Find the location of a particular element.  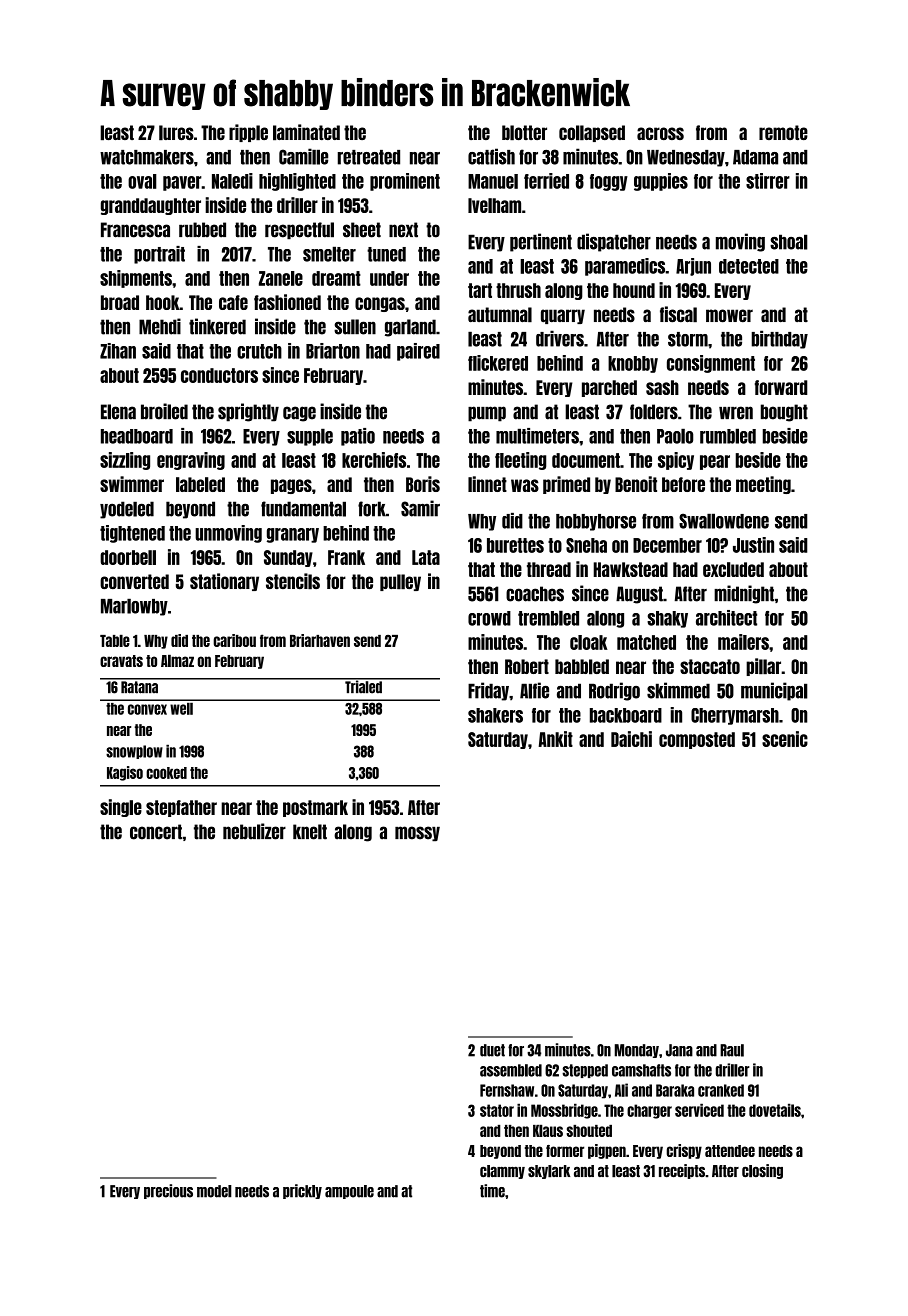

crutch is located at coordinates (259, 351).
